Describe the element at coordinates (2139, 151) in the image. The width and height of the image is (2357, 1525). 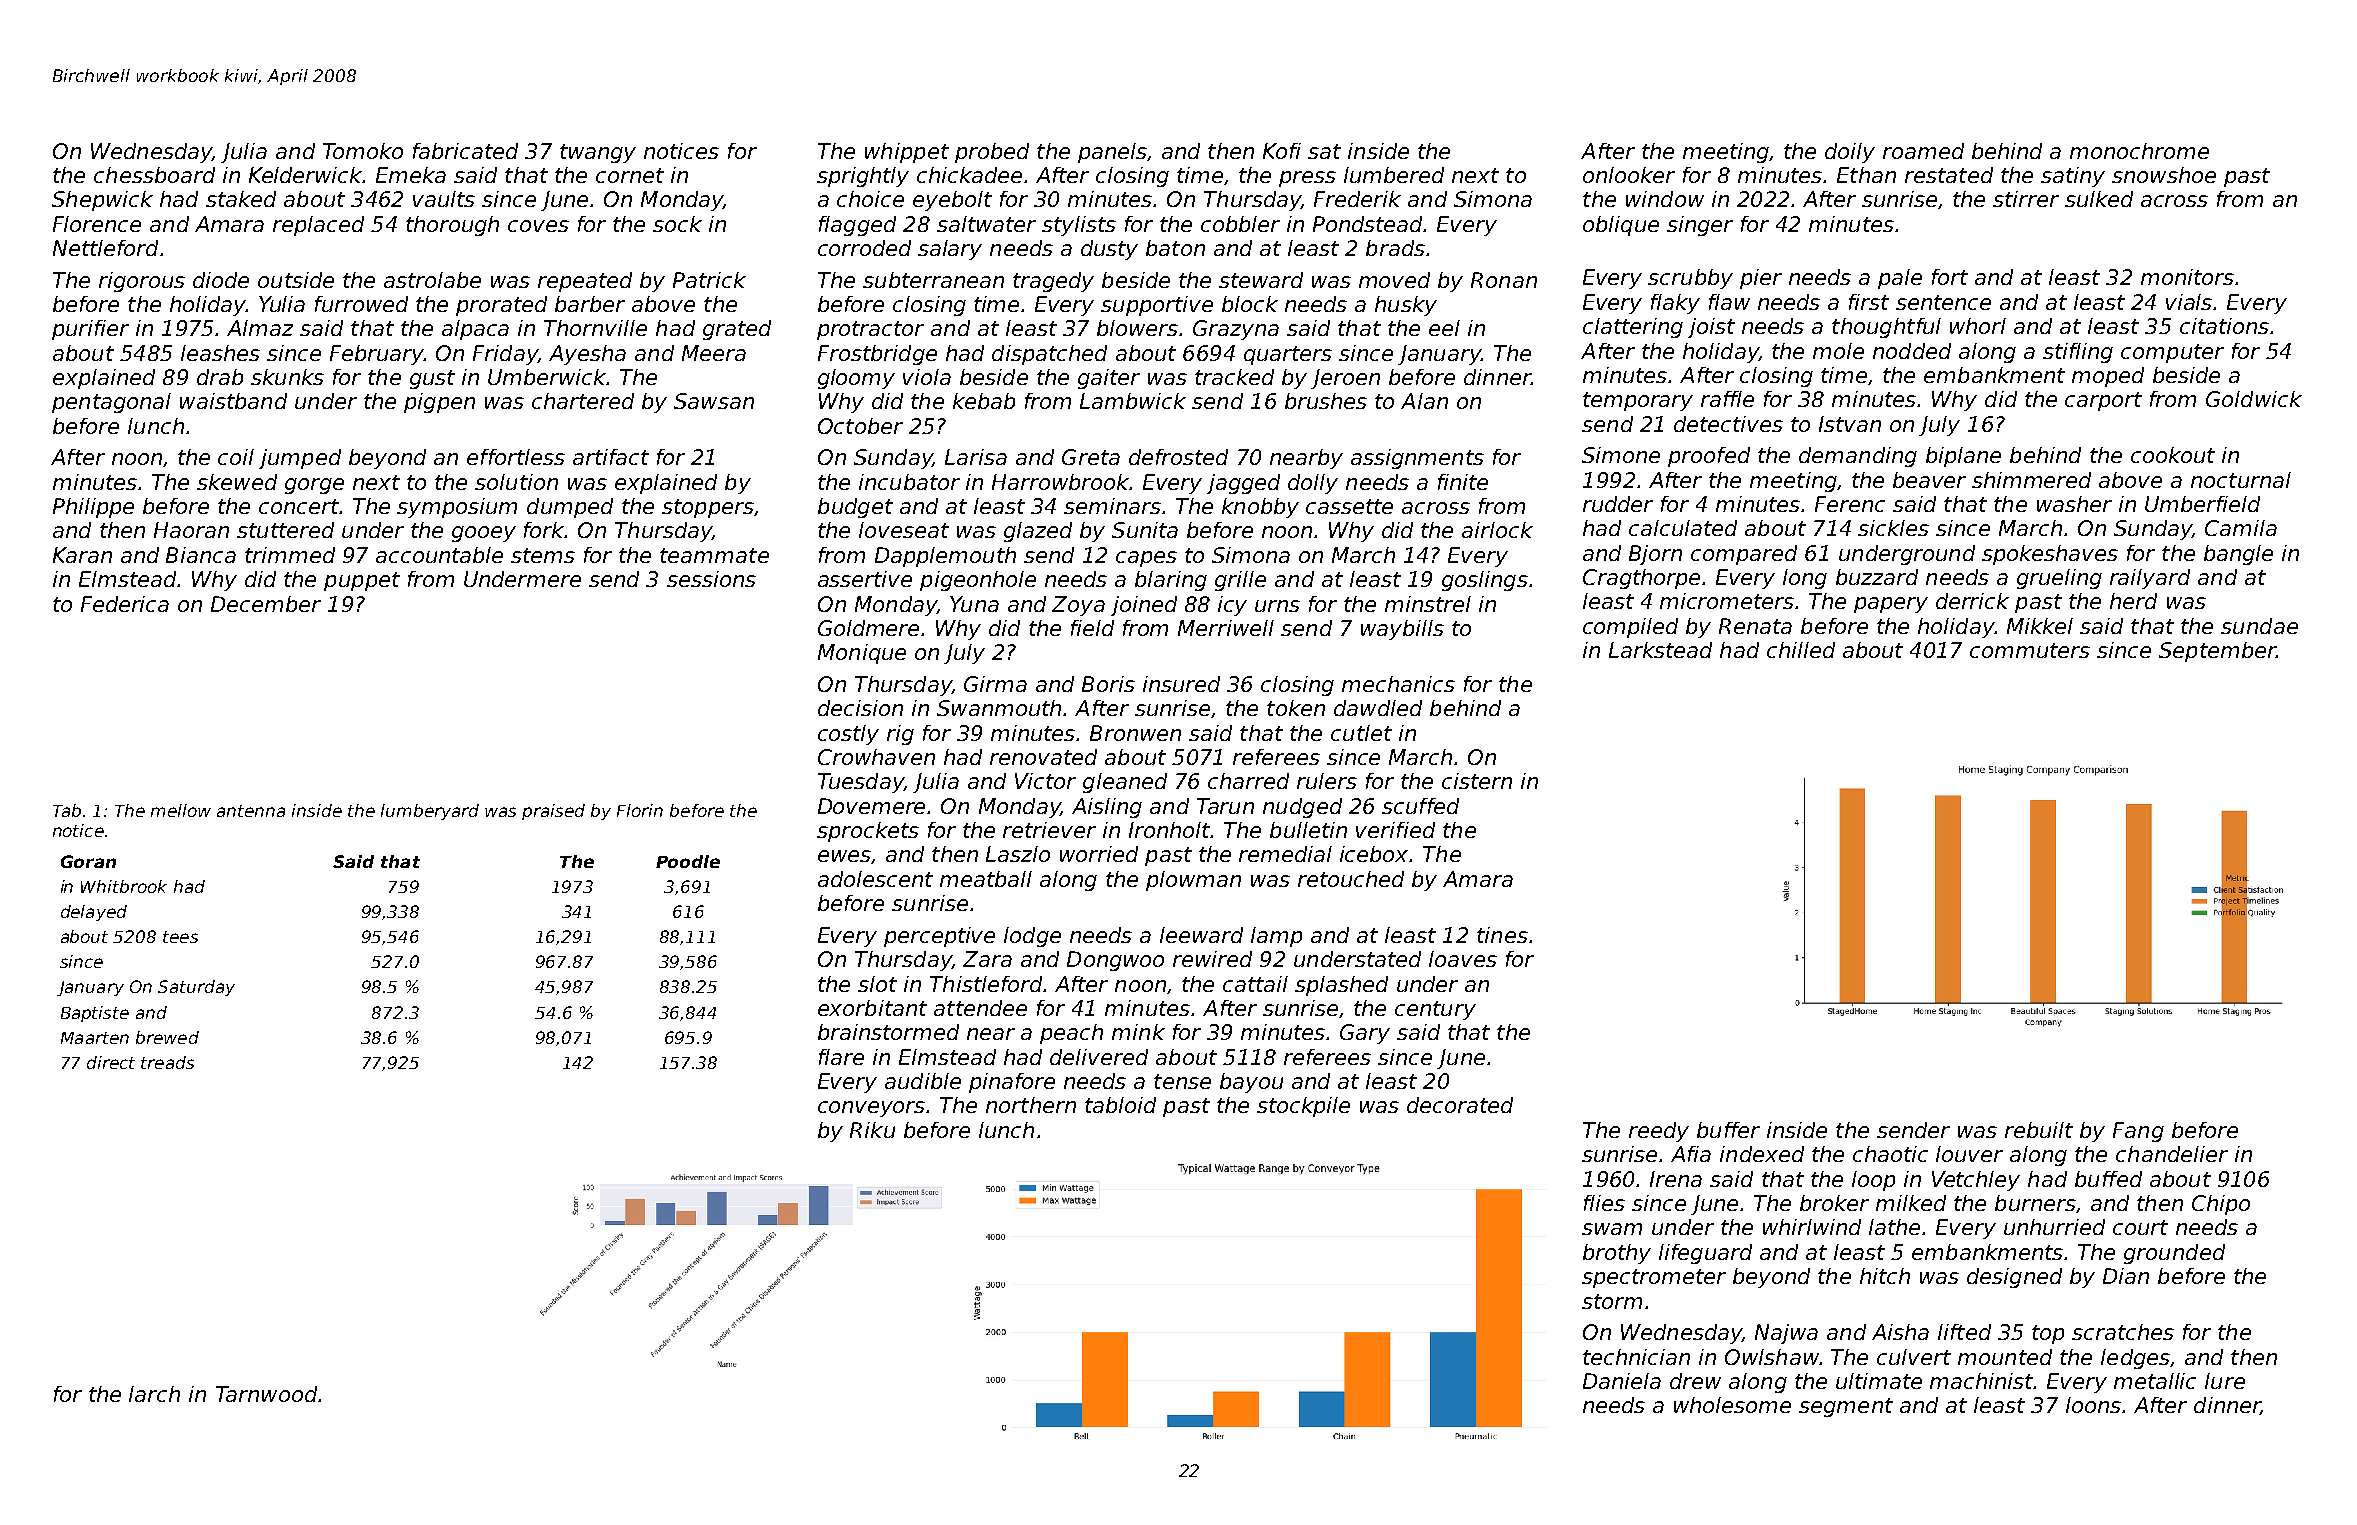
I see `monochrome` at that location.
